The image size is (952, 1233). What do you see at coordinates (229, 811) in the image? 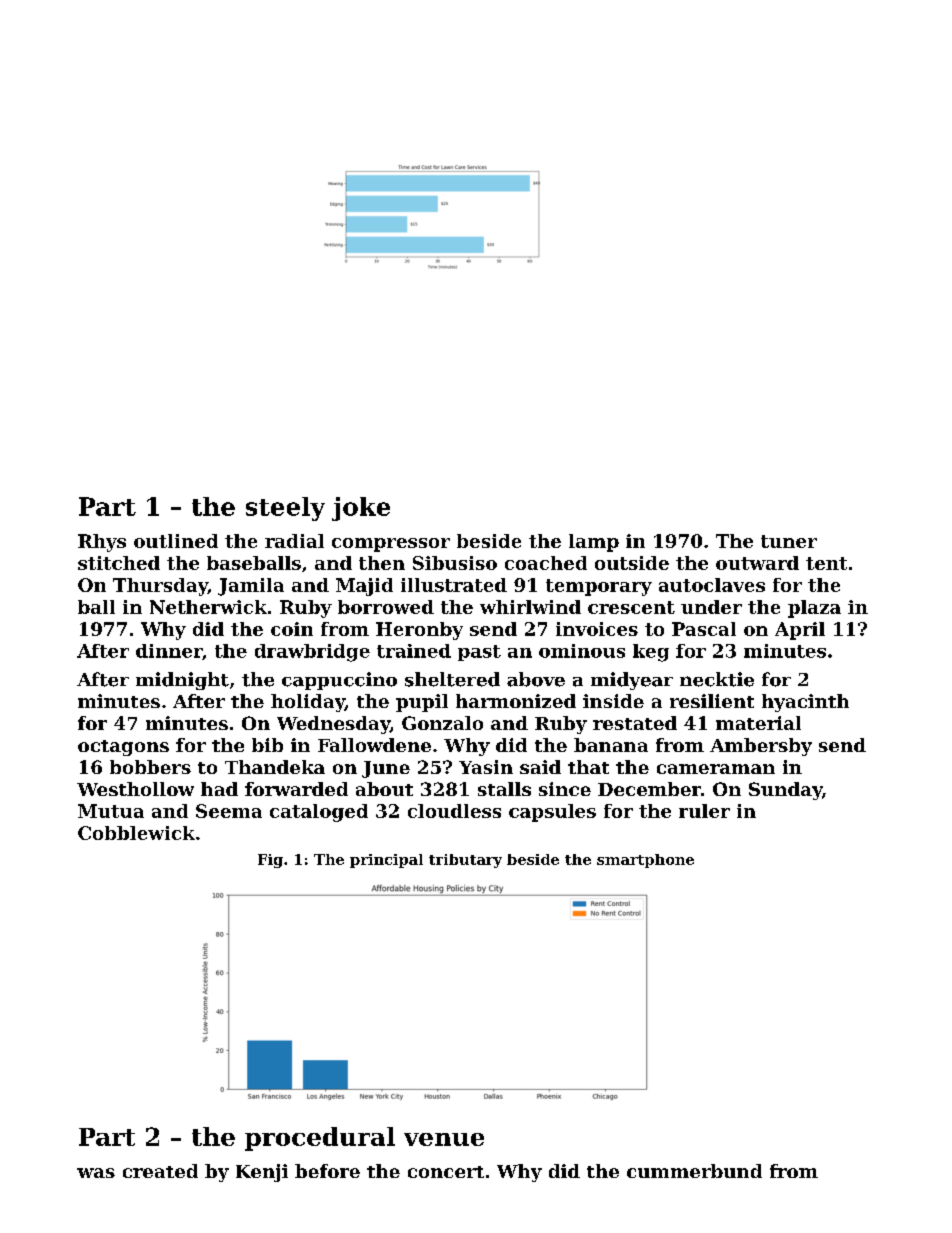
I see `Seema` at bounding box center [229, 811].
